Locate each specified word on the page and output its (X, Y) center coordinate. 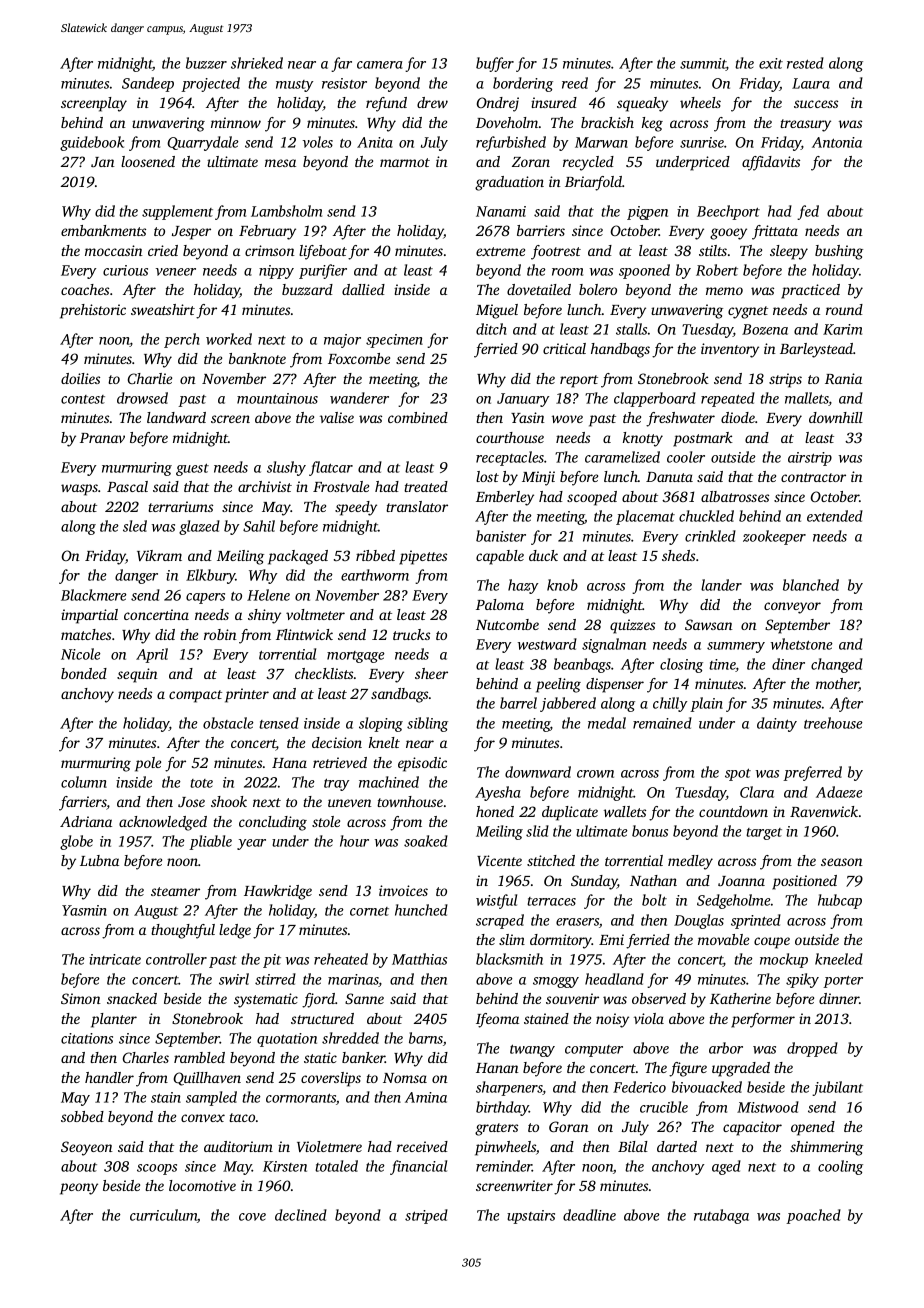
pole (148, 764)
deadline (589, 1215)
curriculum (163, 1215)
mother (837, 685)
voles (318, 142)
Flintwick (304, 634)
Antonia (837, 142)
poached (813, 1216)
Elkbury (211, 576)
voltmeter (315, 614)
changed (837, 665)
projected (210, 84)
